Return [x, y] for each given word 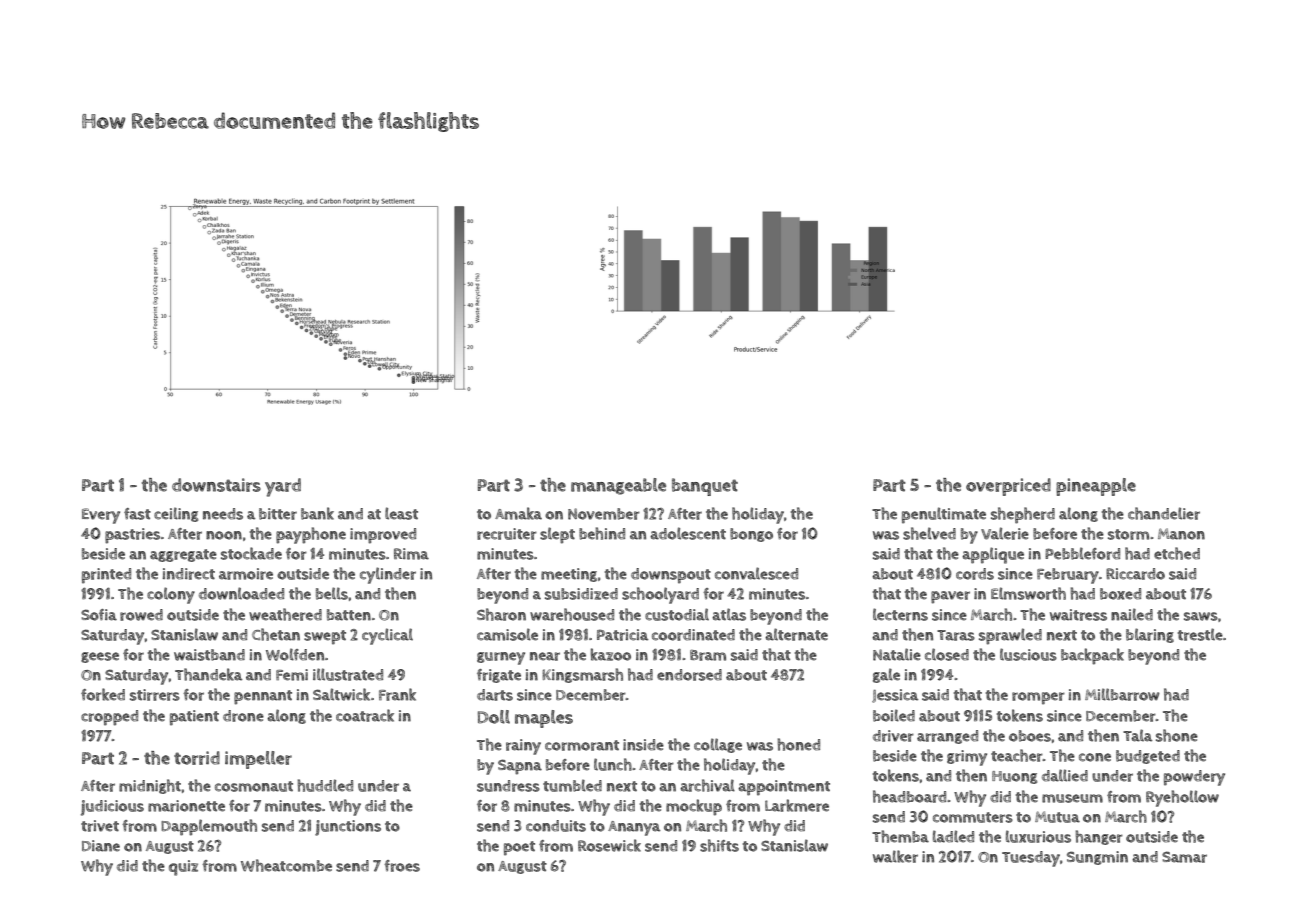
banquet [705, 487]
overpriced [1008, 487]
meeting [569, 575]
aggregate [183, 555]
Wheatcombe [286, 865]
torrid [197, 758]
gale [886, 675]
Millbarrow [1122, 694]
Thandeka [208, 674]
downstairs [216, 485]
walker [895, 856]
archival [707, 785]
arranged [947, 737]
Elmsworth [1028, 593]
